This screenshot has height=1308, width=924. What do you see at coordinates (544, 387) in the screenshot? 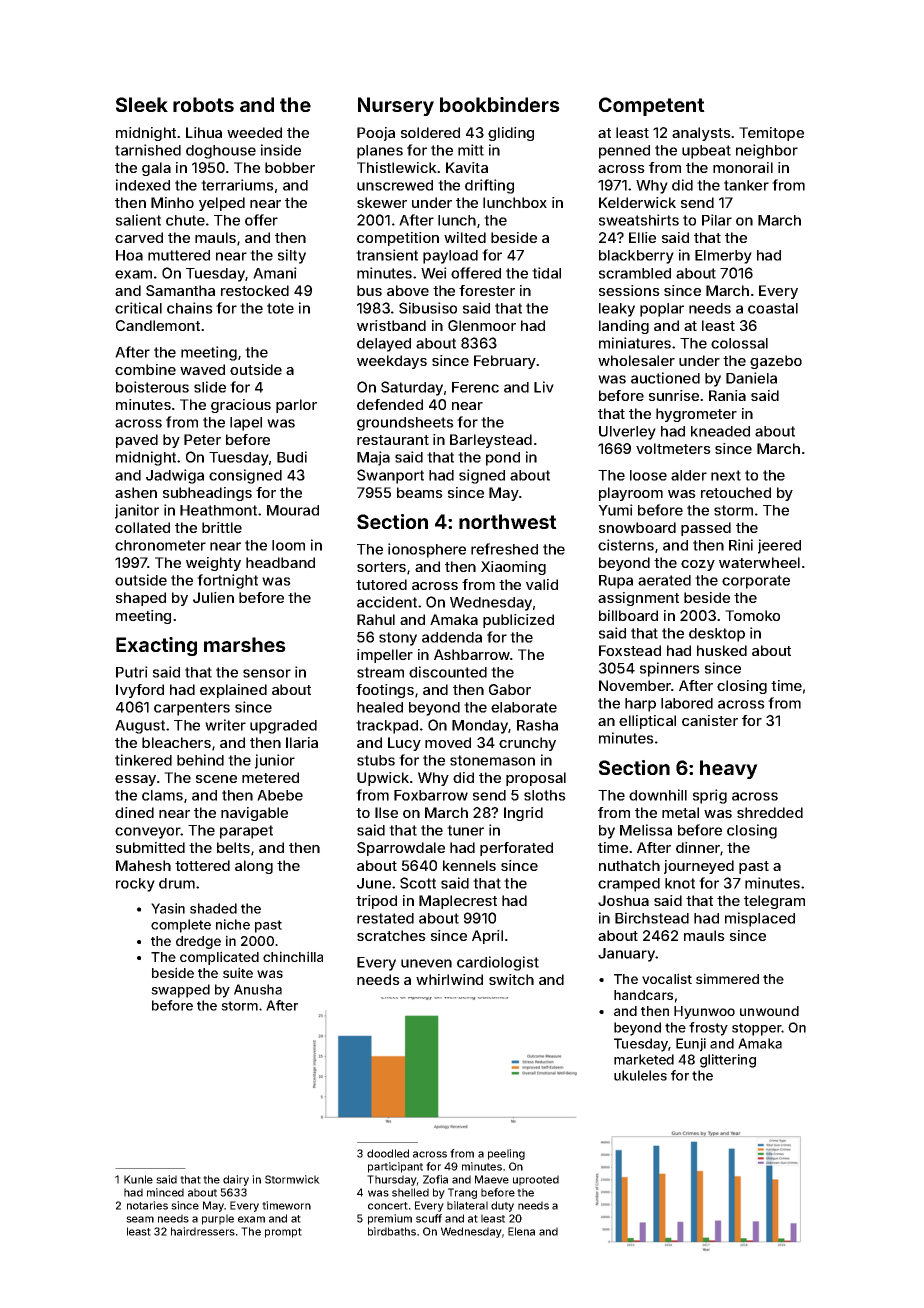
I see `Liv` at bounding box center [544, 387].
